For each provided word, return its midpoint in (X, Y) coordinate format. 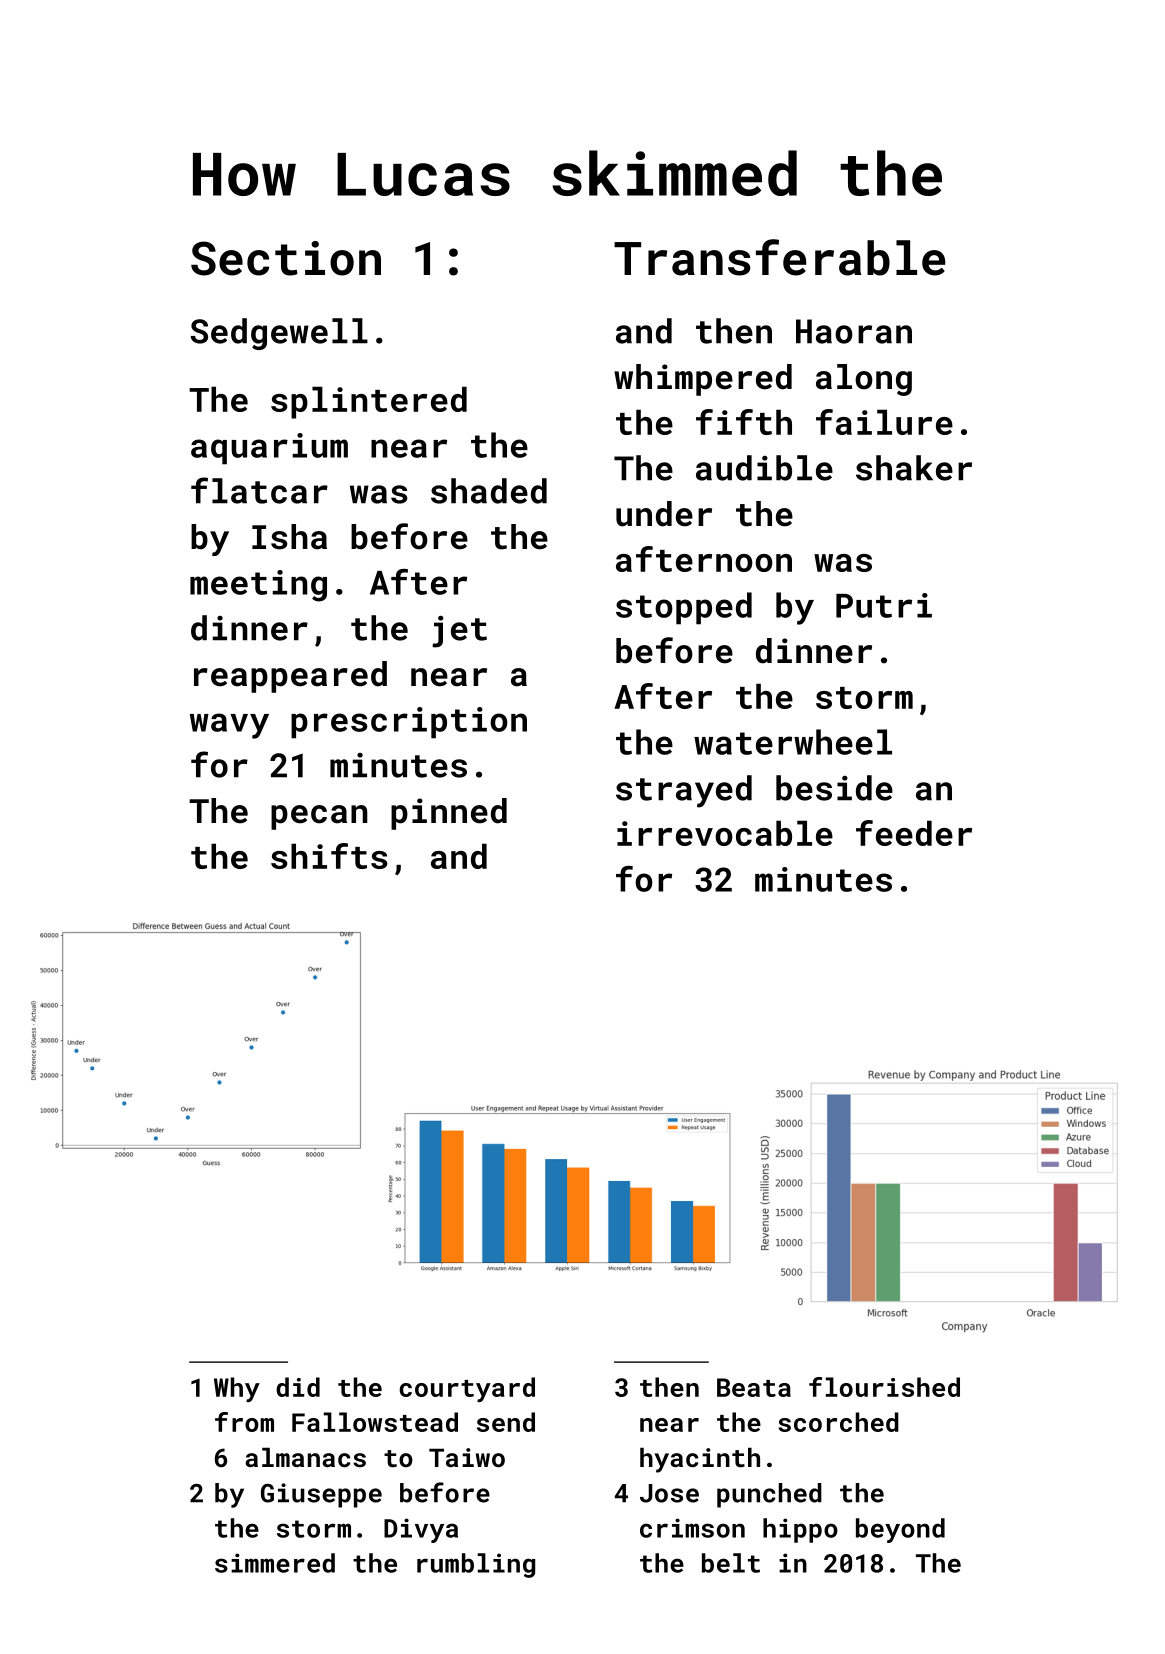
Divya (421, 1530)
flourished (884, 1387)
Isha (289, 537)
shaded (489, 491)
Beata (754, 1387)
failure (884, 422)
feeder (914, 833)
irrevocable (725, 833)
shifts (329, 856)
